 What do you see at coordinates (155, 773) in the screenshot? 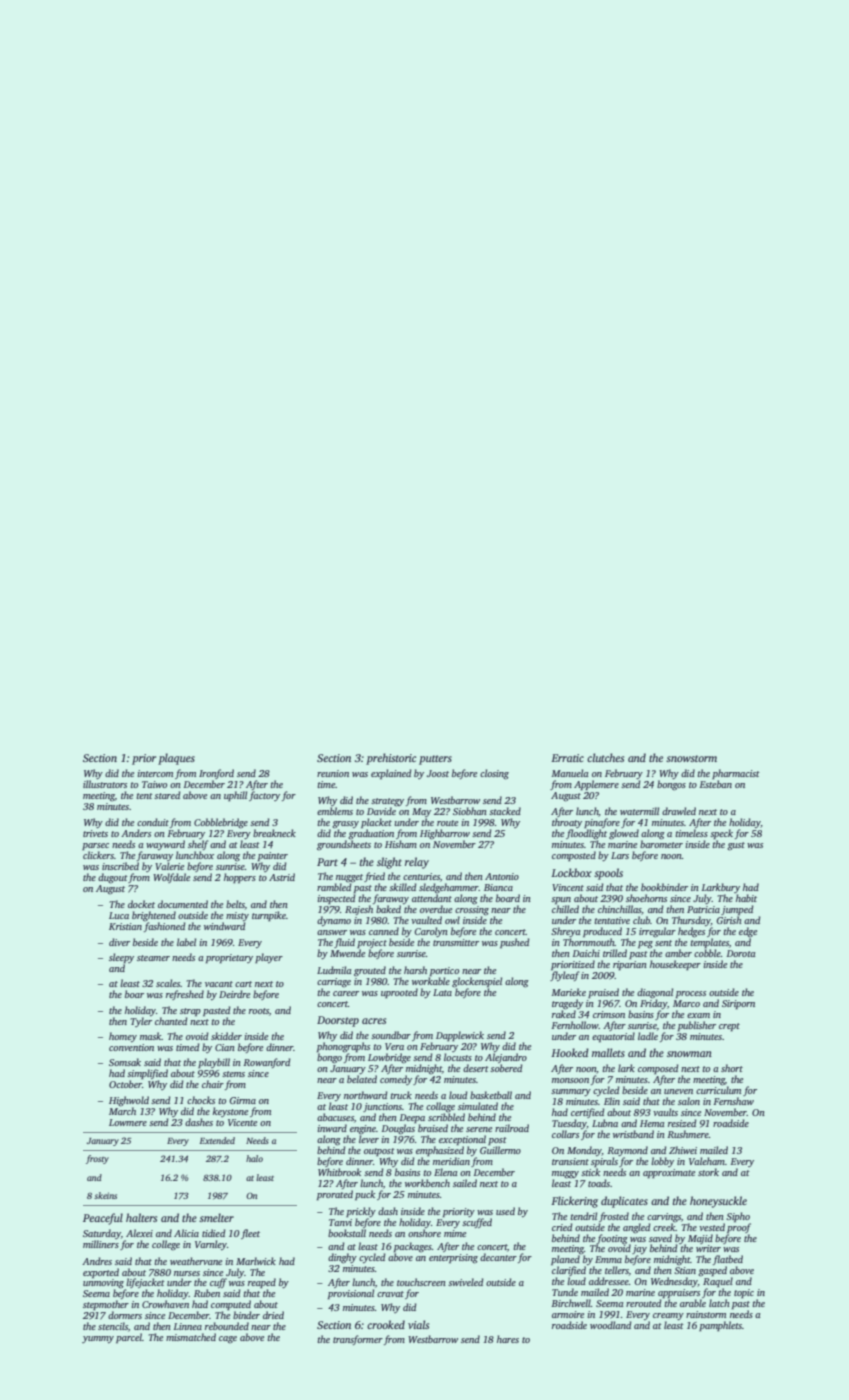
I see `intercom` at bounding box center [155, 773].
